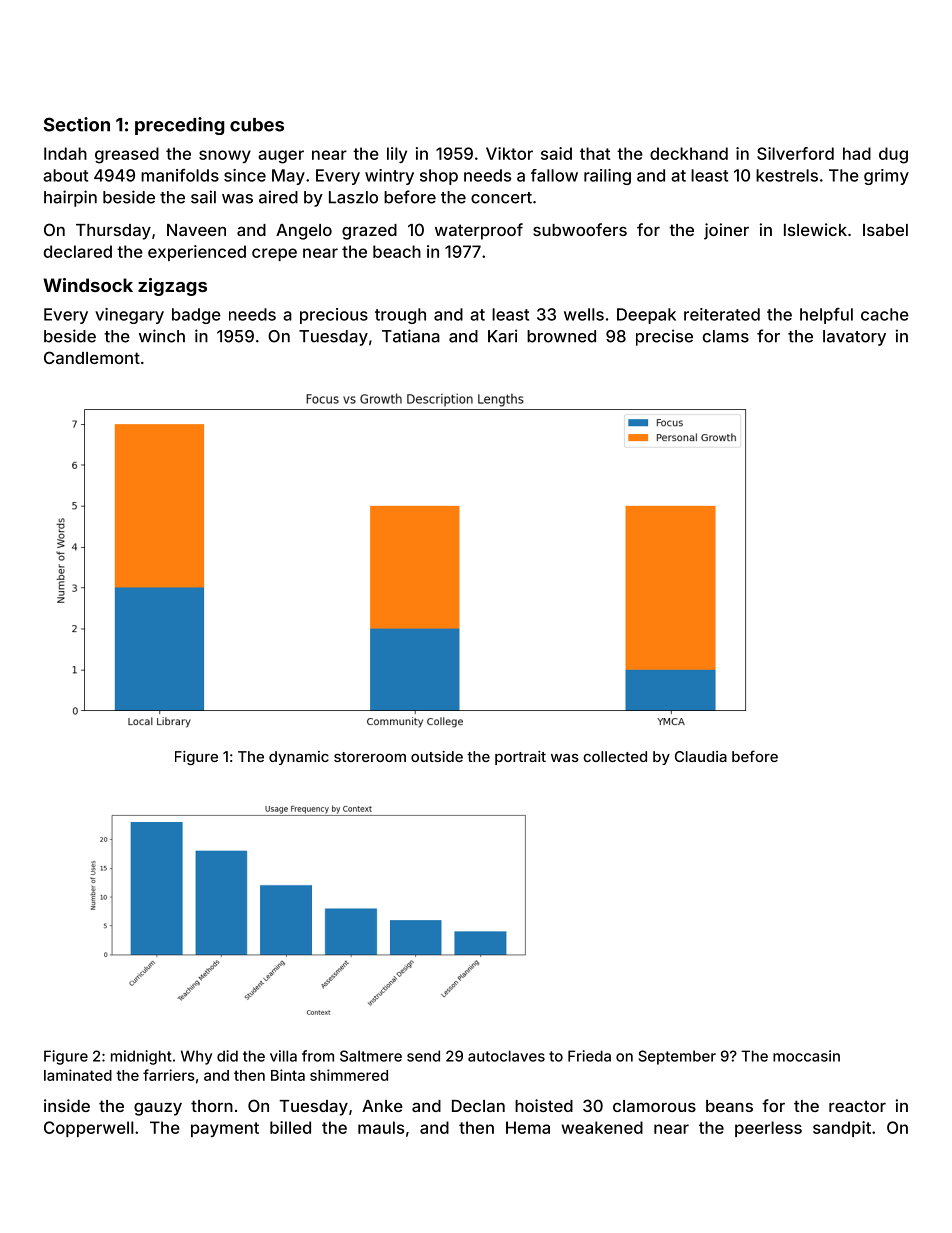 This screenshot has width=952, height=1233. What do you see at coordinates (689, 153) in the screenshot?
I see `deckhand` at bounding box center [689, 153].
